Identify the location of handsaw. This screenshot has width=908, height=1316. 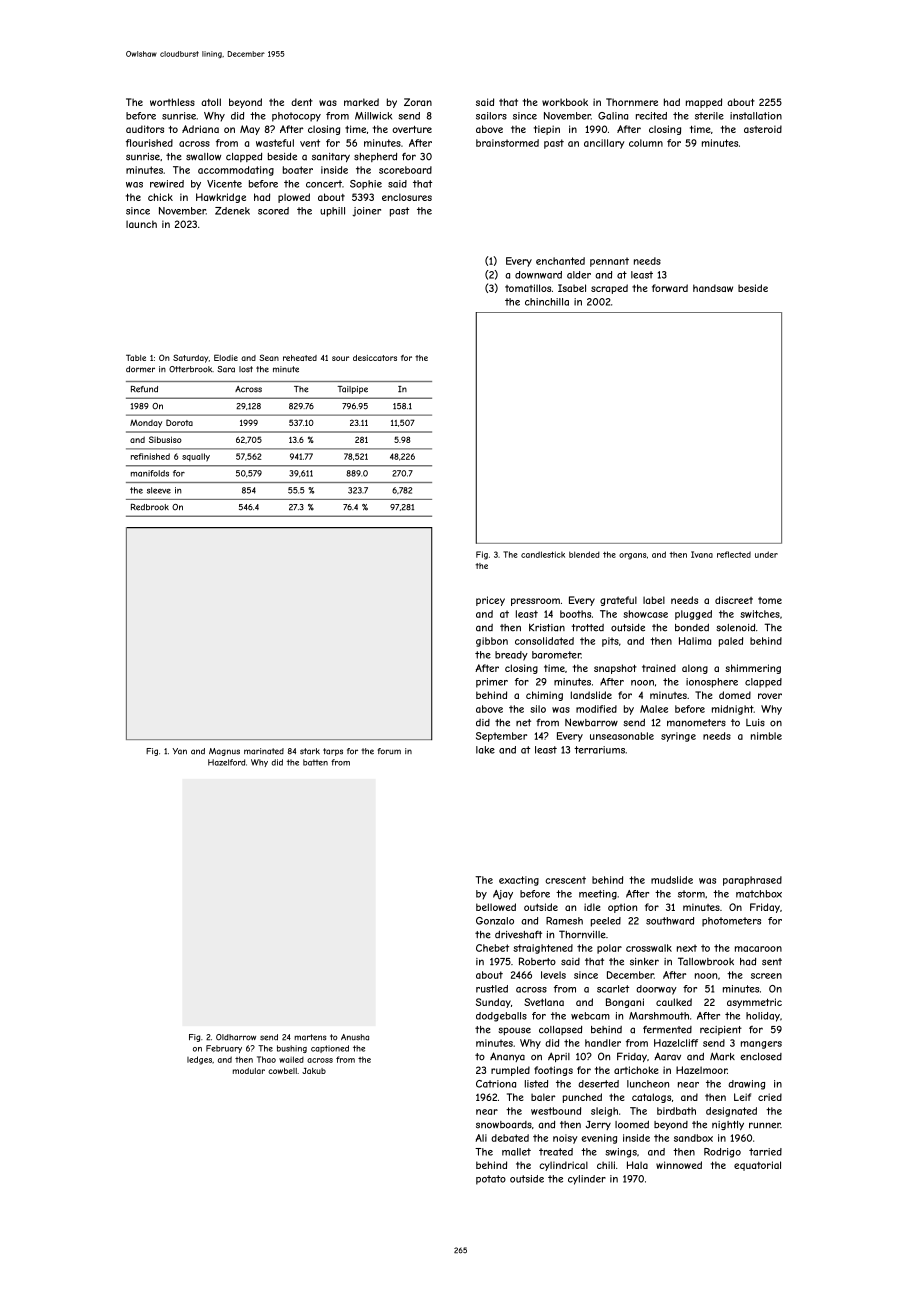
(713, 288).
